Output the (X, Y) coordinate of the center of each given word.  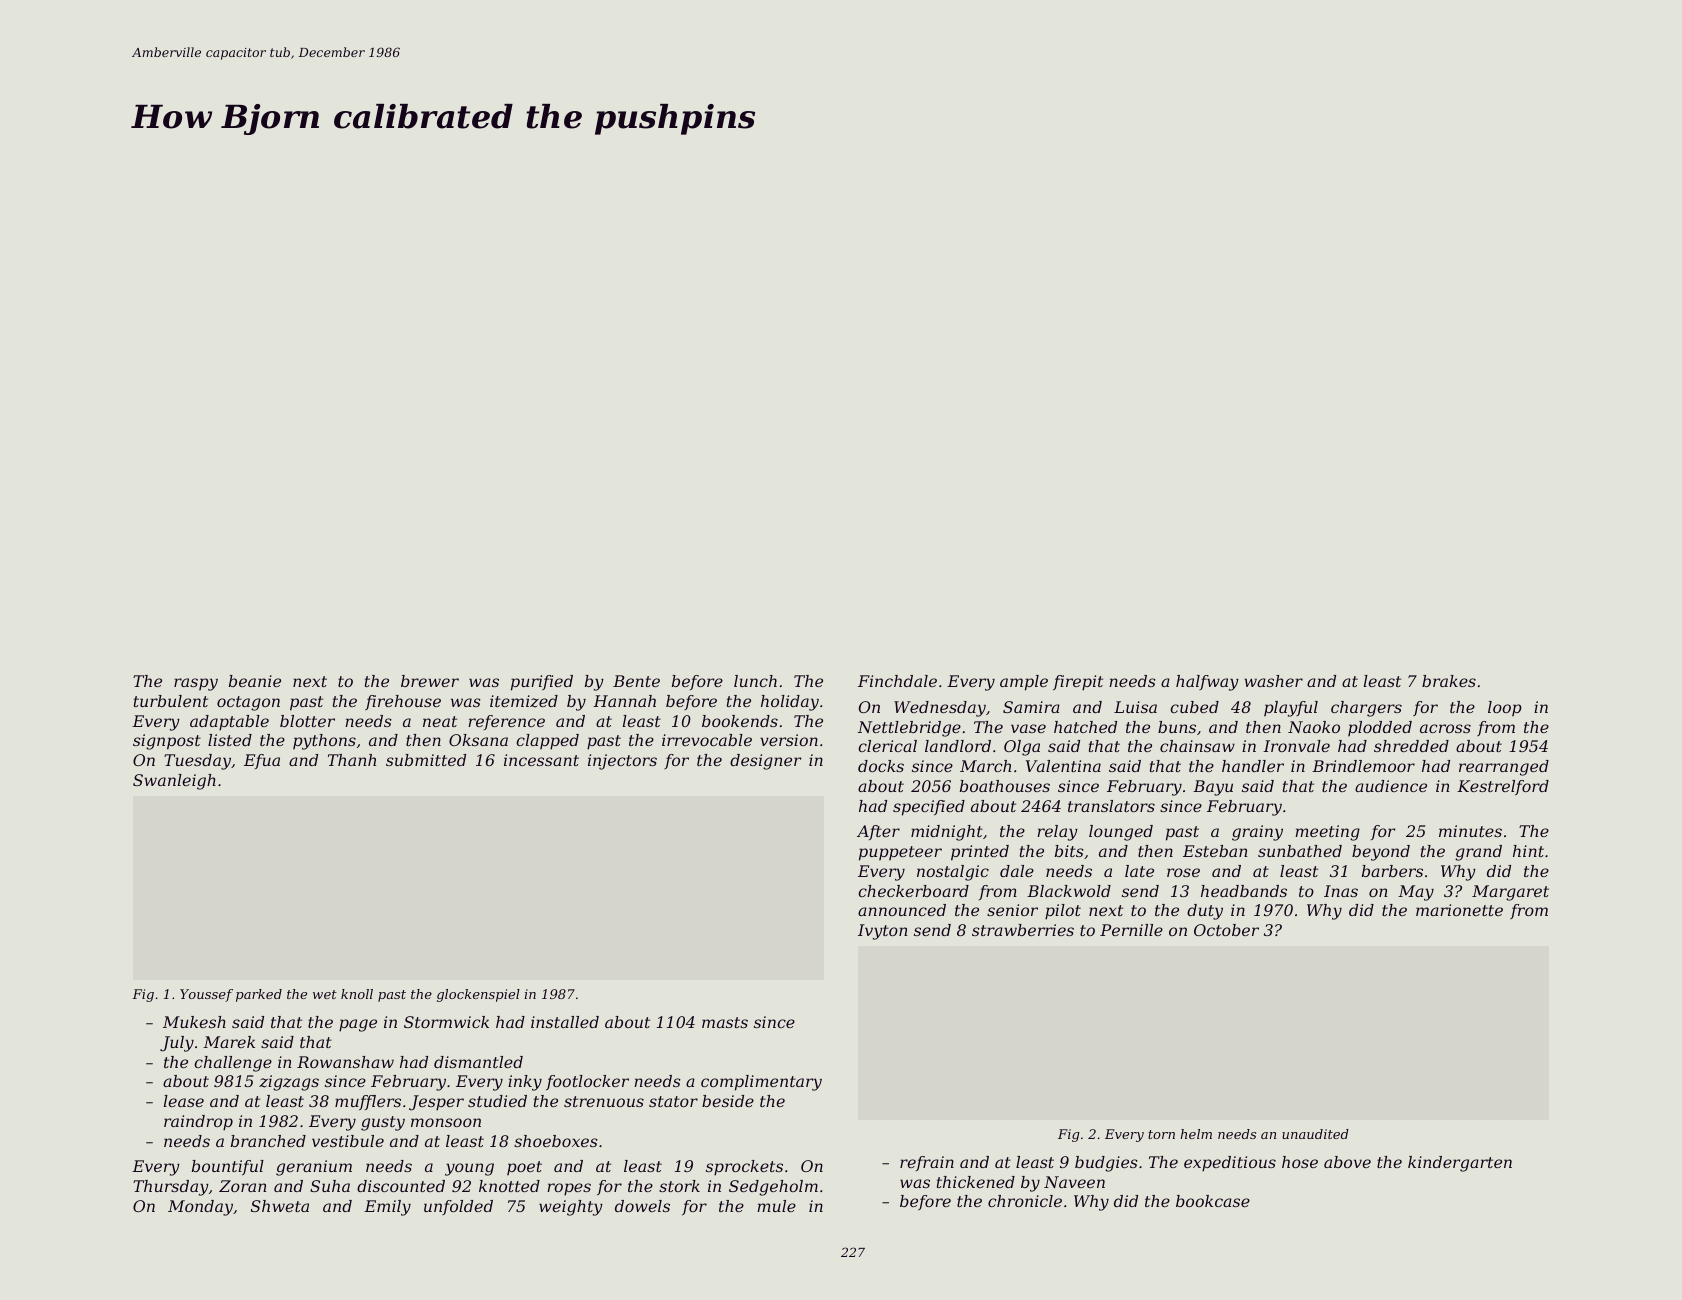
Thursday (171, 1188)
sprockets (744, 1168)
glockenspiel (478, 995)
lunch (755, 681)
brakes (1449, 681)
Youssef (206, 995)
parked (259, 995)
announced (902, 910)
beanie (255, 681)
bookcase (1213, 1201)
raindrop (198, 1123)
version (789, 740)
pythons (324, 742)
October (1226, 930)
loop (1505, 708)
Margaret (1510, 893)
